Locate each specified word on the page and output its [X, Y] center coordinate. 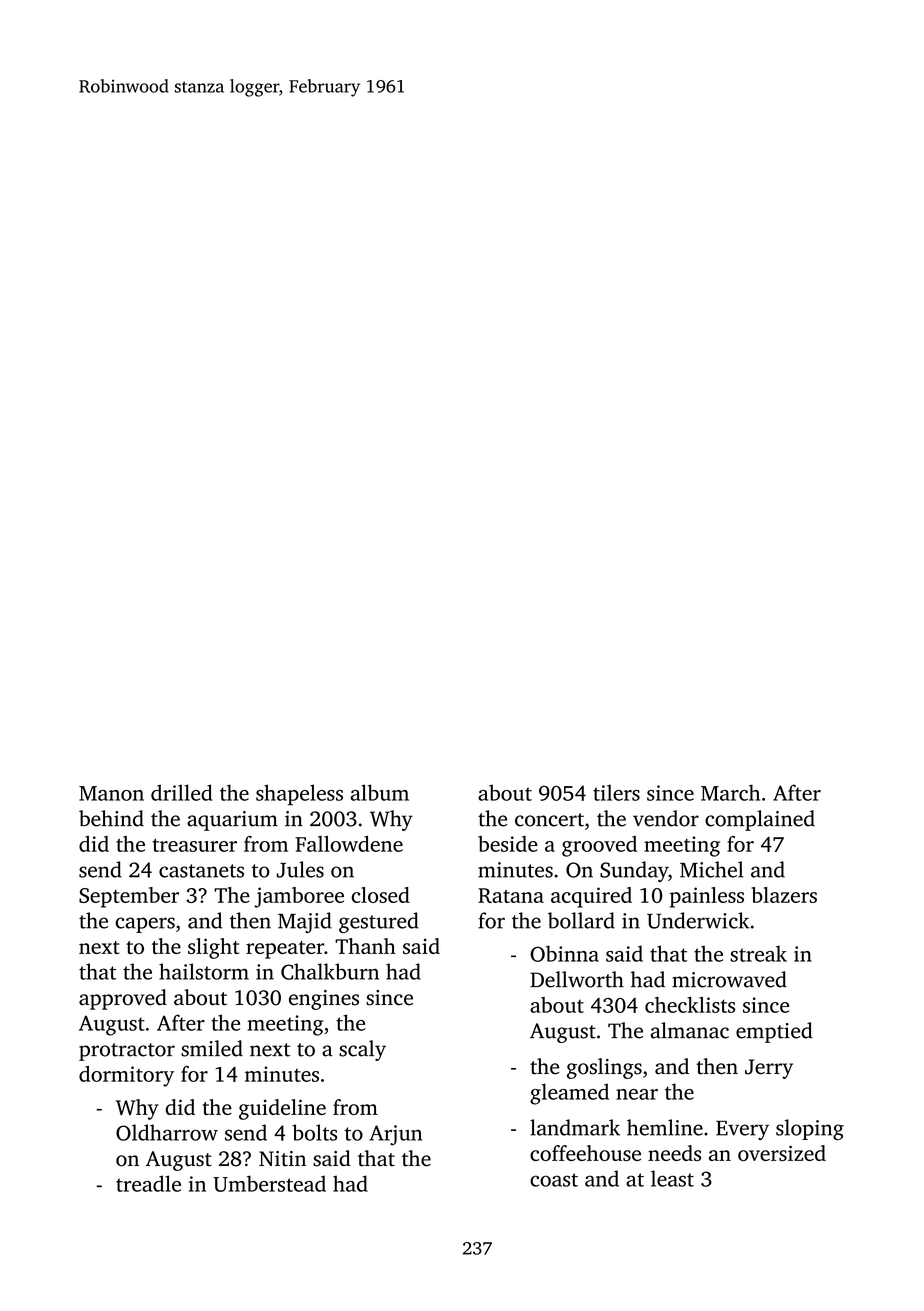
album [379, 792]
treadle [148, 1183]
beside [508, 844]
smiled [212, 1048]
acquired [591, 897]
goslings [604, 1068]
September [129, 897]
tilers [616, 792]
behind [111, 818]
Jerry [769, 1069]
